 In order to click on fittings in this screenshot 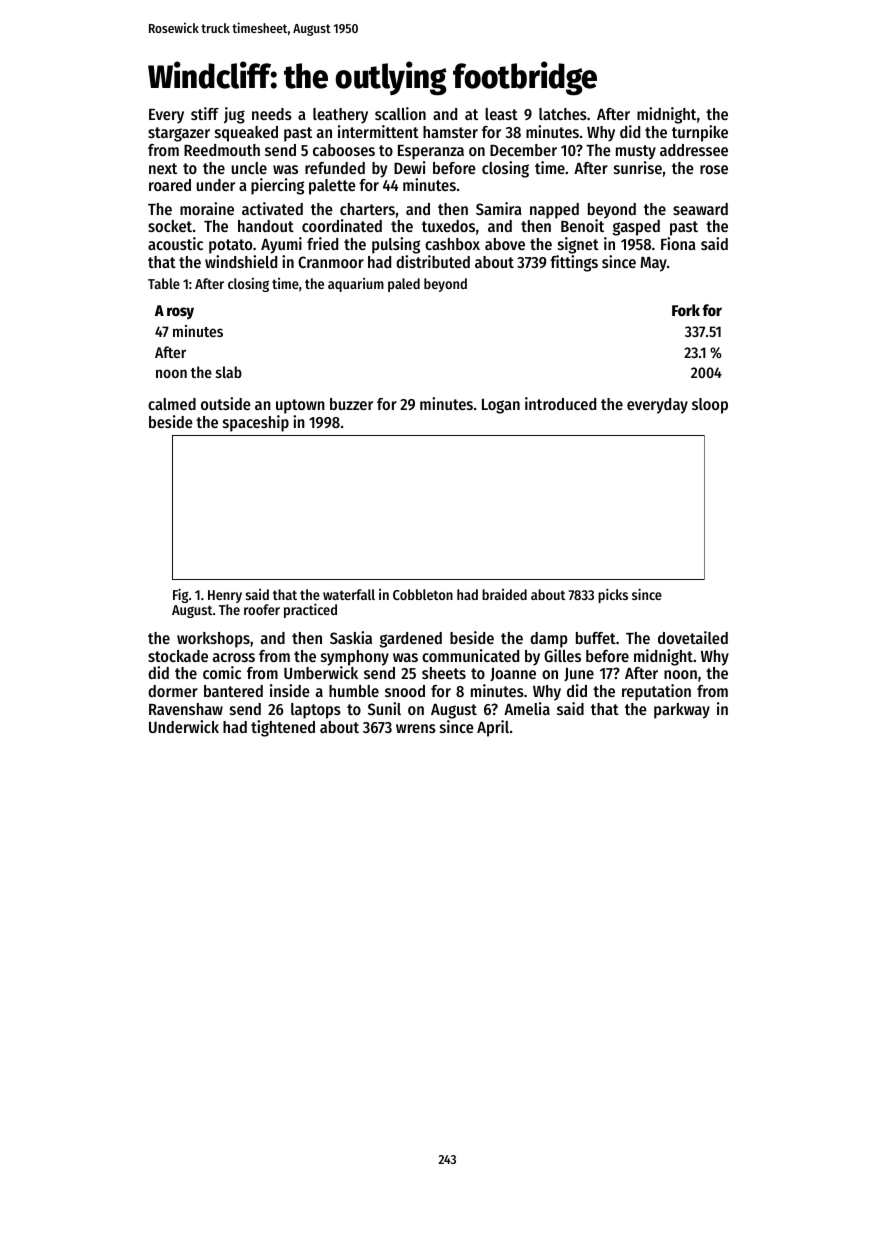, I will do `click(574, 263)`.
